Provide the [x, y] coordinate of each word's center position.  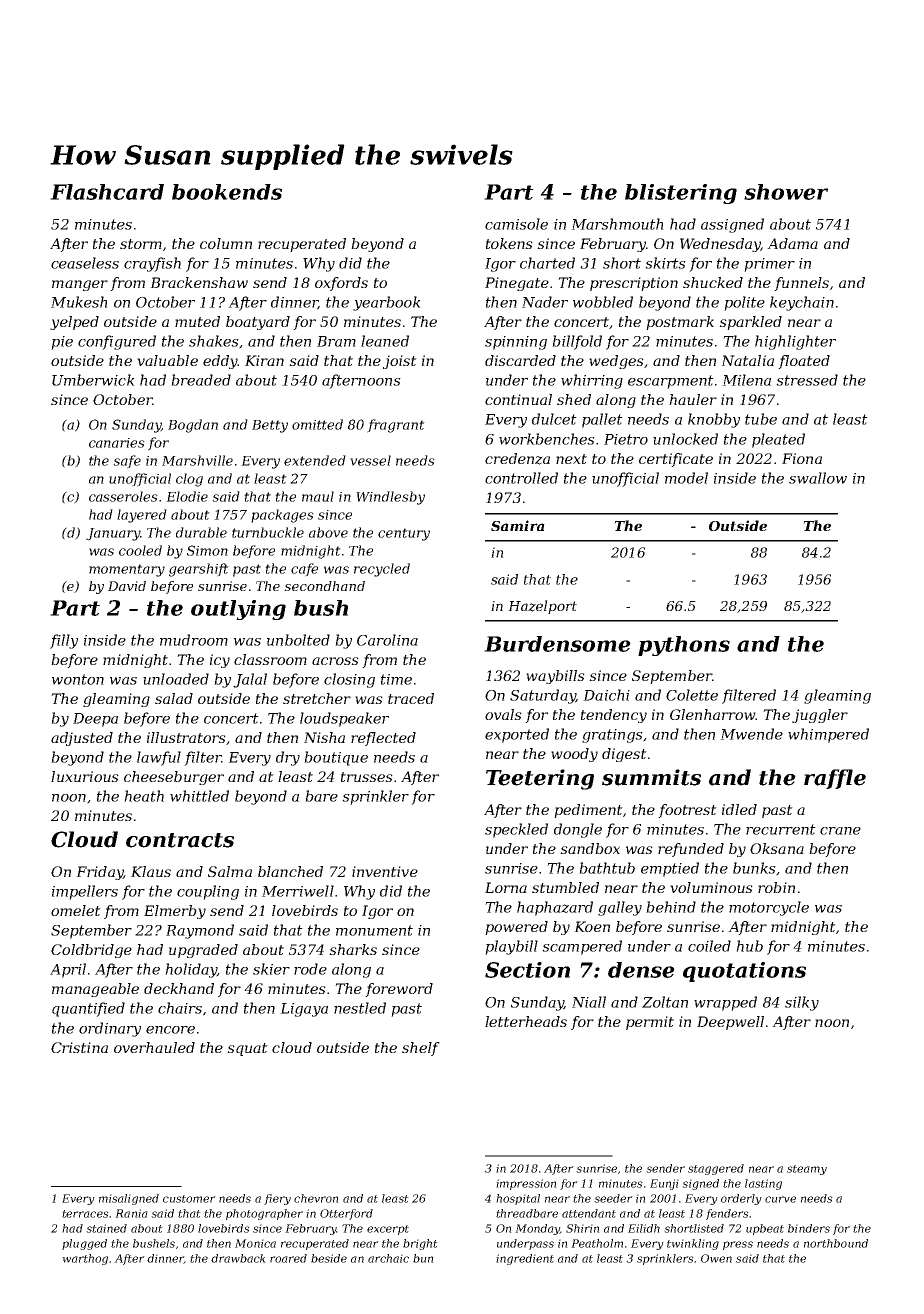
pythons [684, 646]
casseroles [123, 496]
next [571, 459]
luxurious [85, 776]
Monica [255, 1243]
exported [517, 735]
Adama [792, 243]
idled [739, 809]
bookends [227, 192]
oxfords [341, 284]
